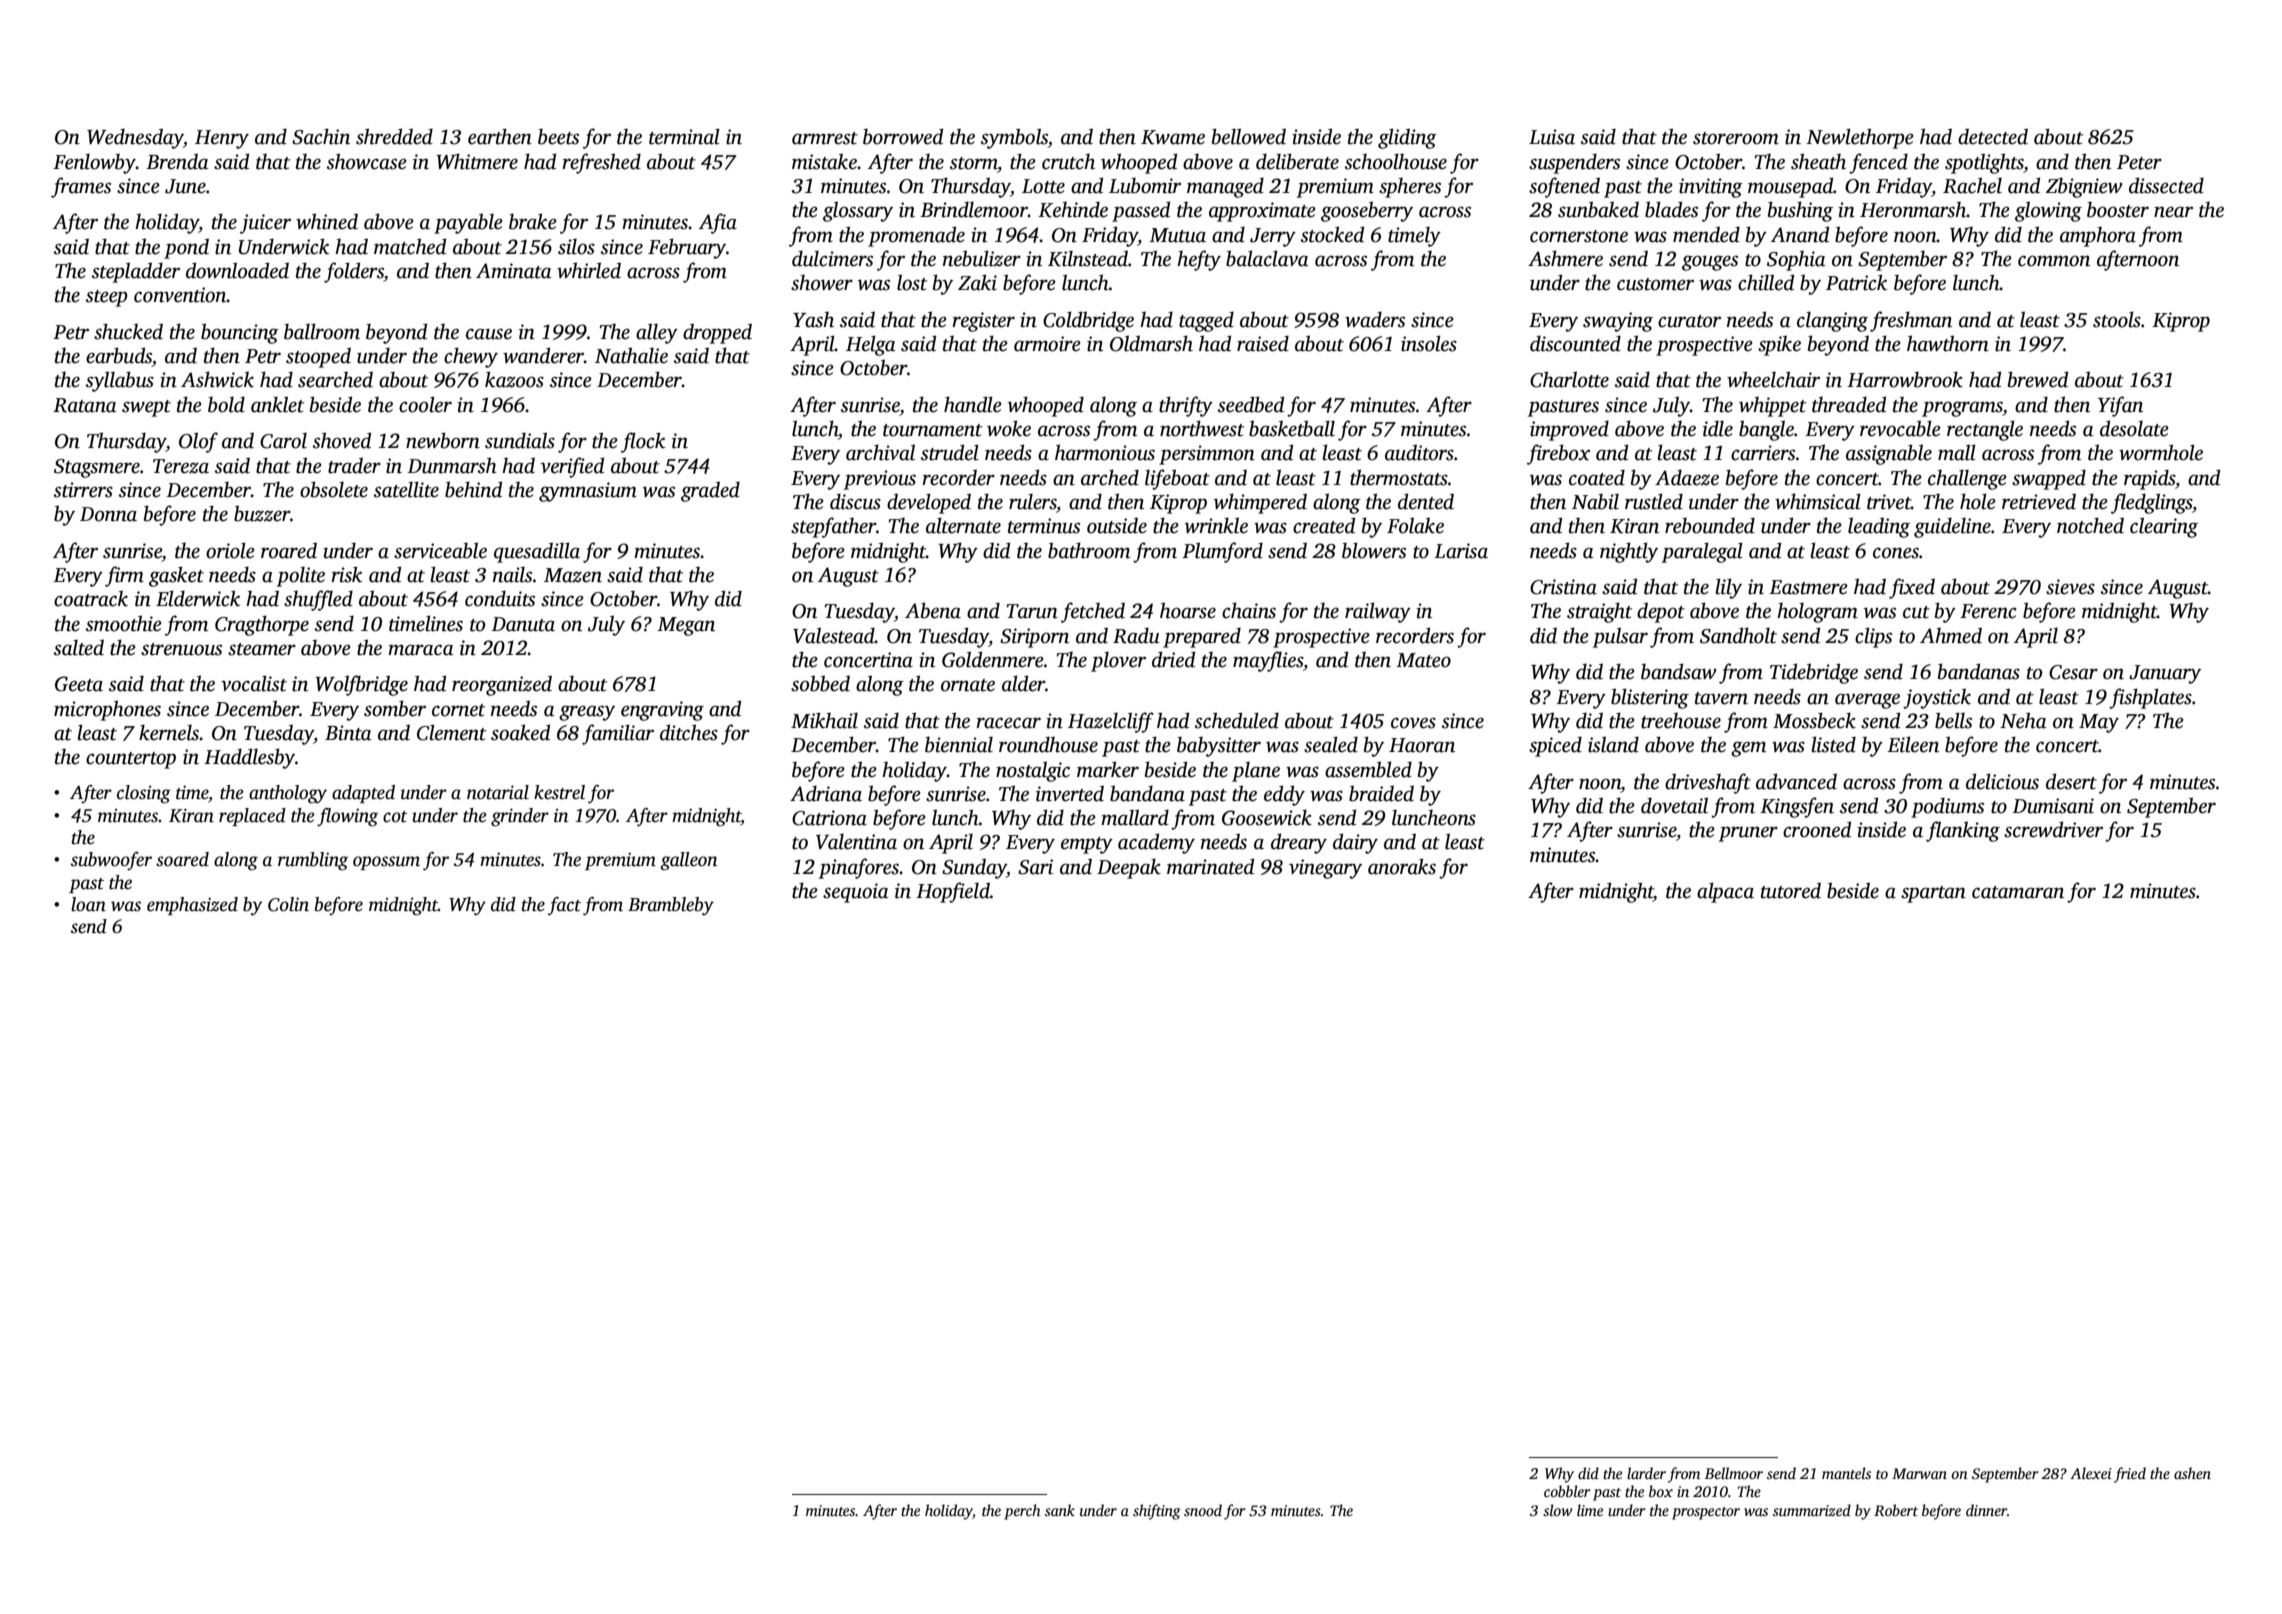  Describe the element at coordinates (1060, 1510) in the screenshot. I see `sank` at that location.
